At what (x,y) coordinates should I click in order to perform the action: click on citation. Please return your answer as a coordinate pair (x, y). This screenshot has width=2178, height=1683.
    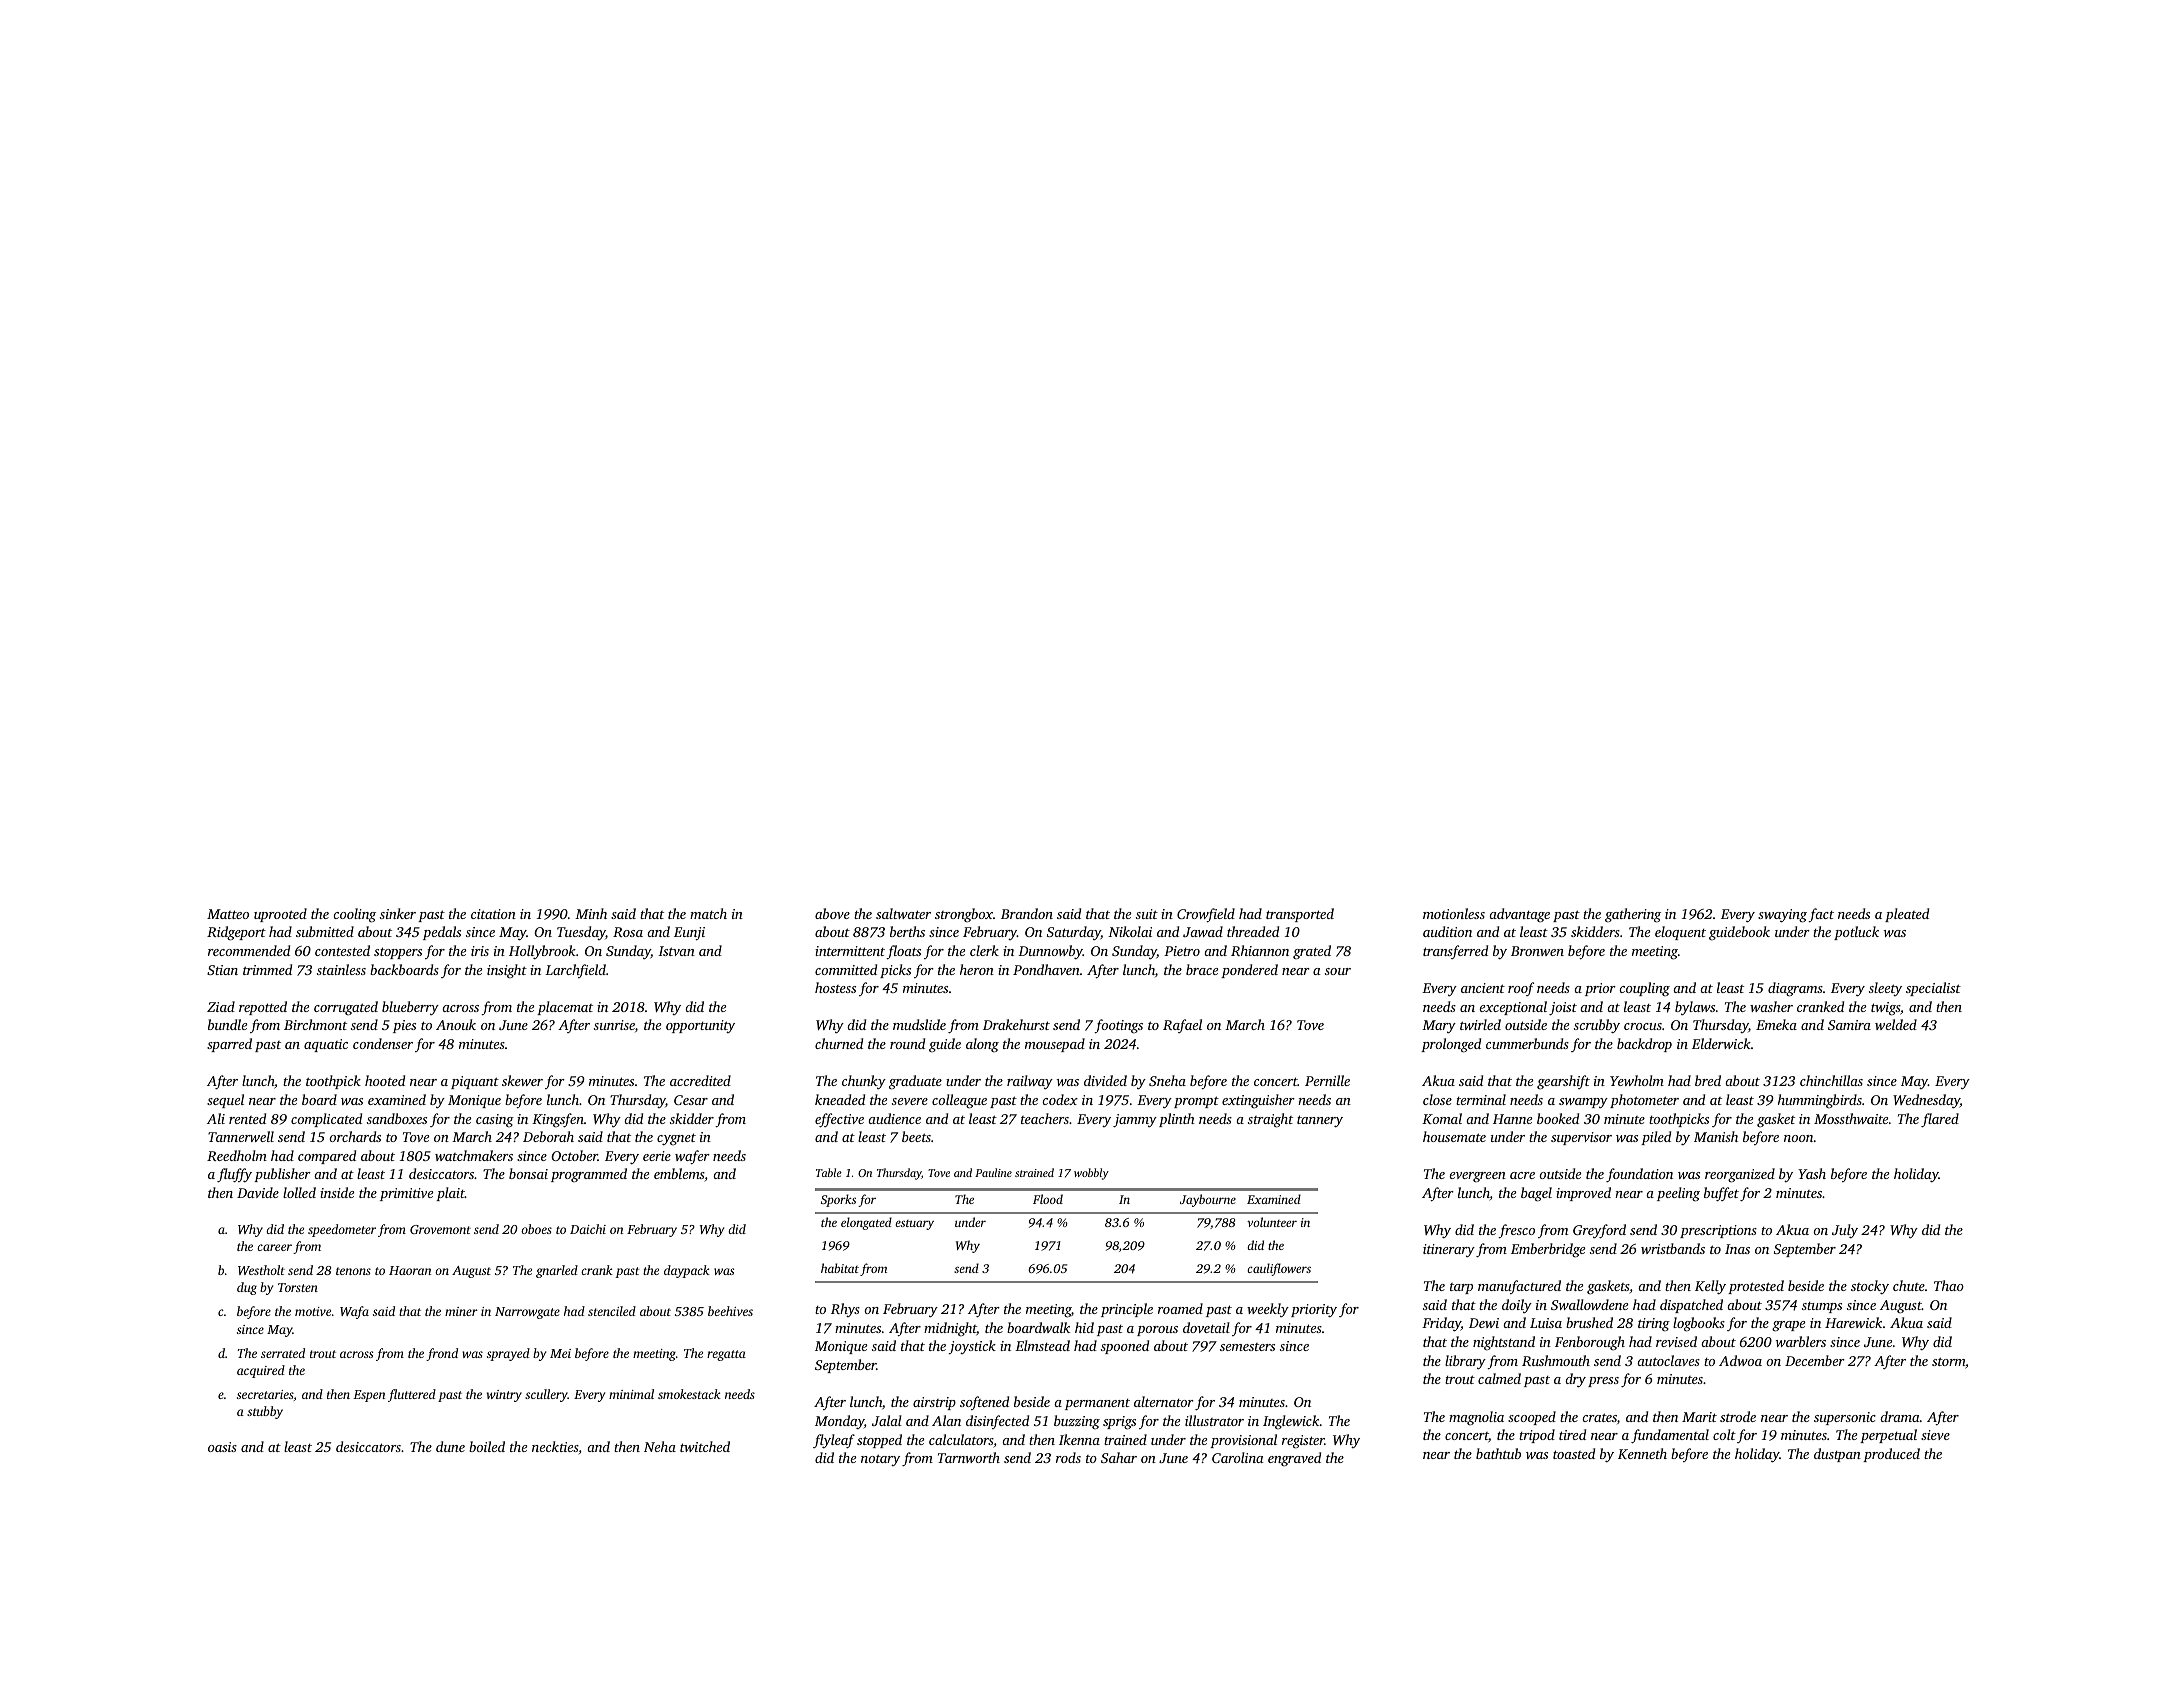
    Looking at the image, I should click on (493, 914).
